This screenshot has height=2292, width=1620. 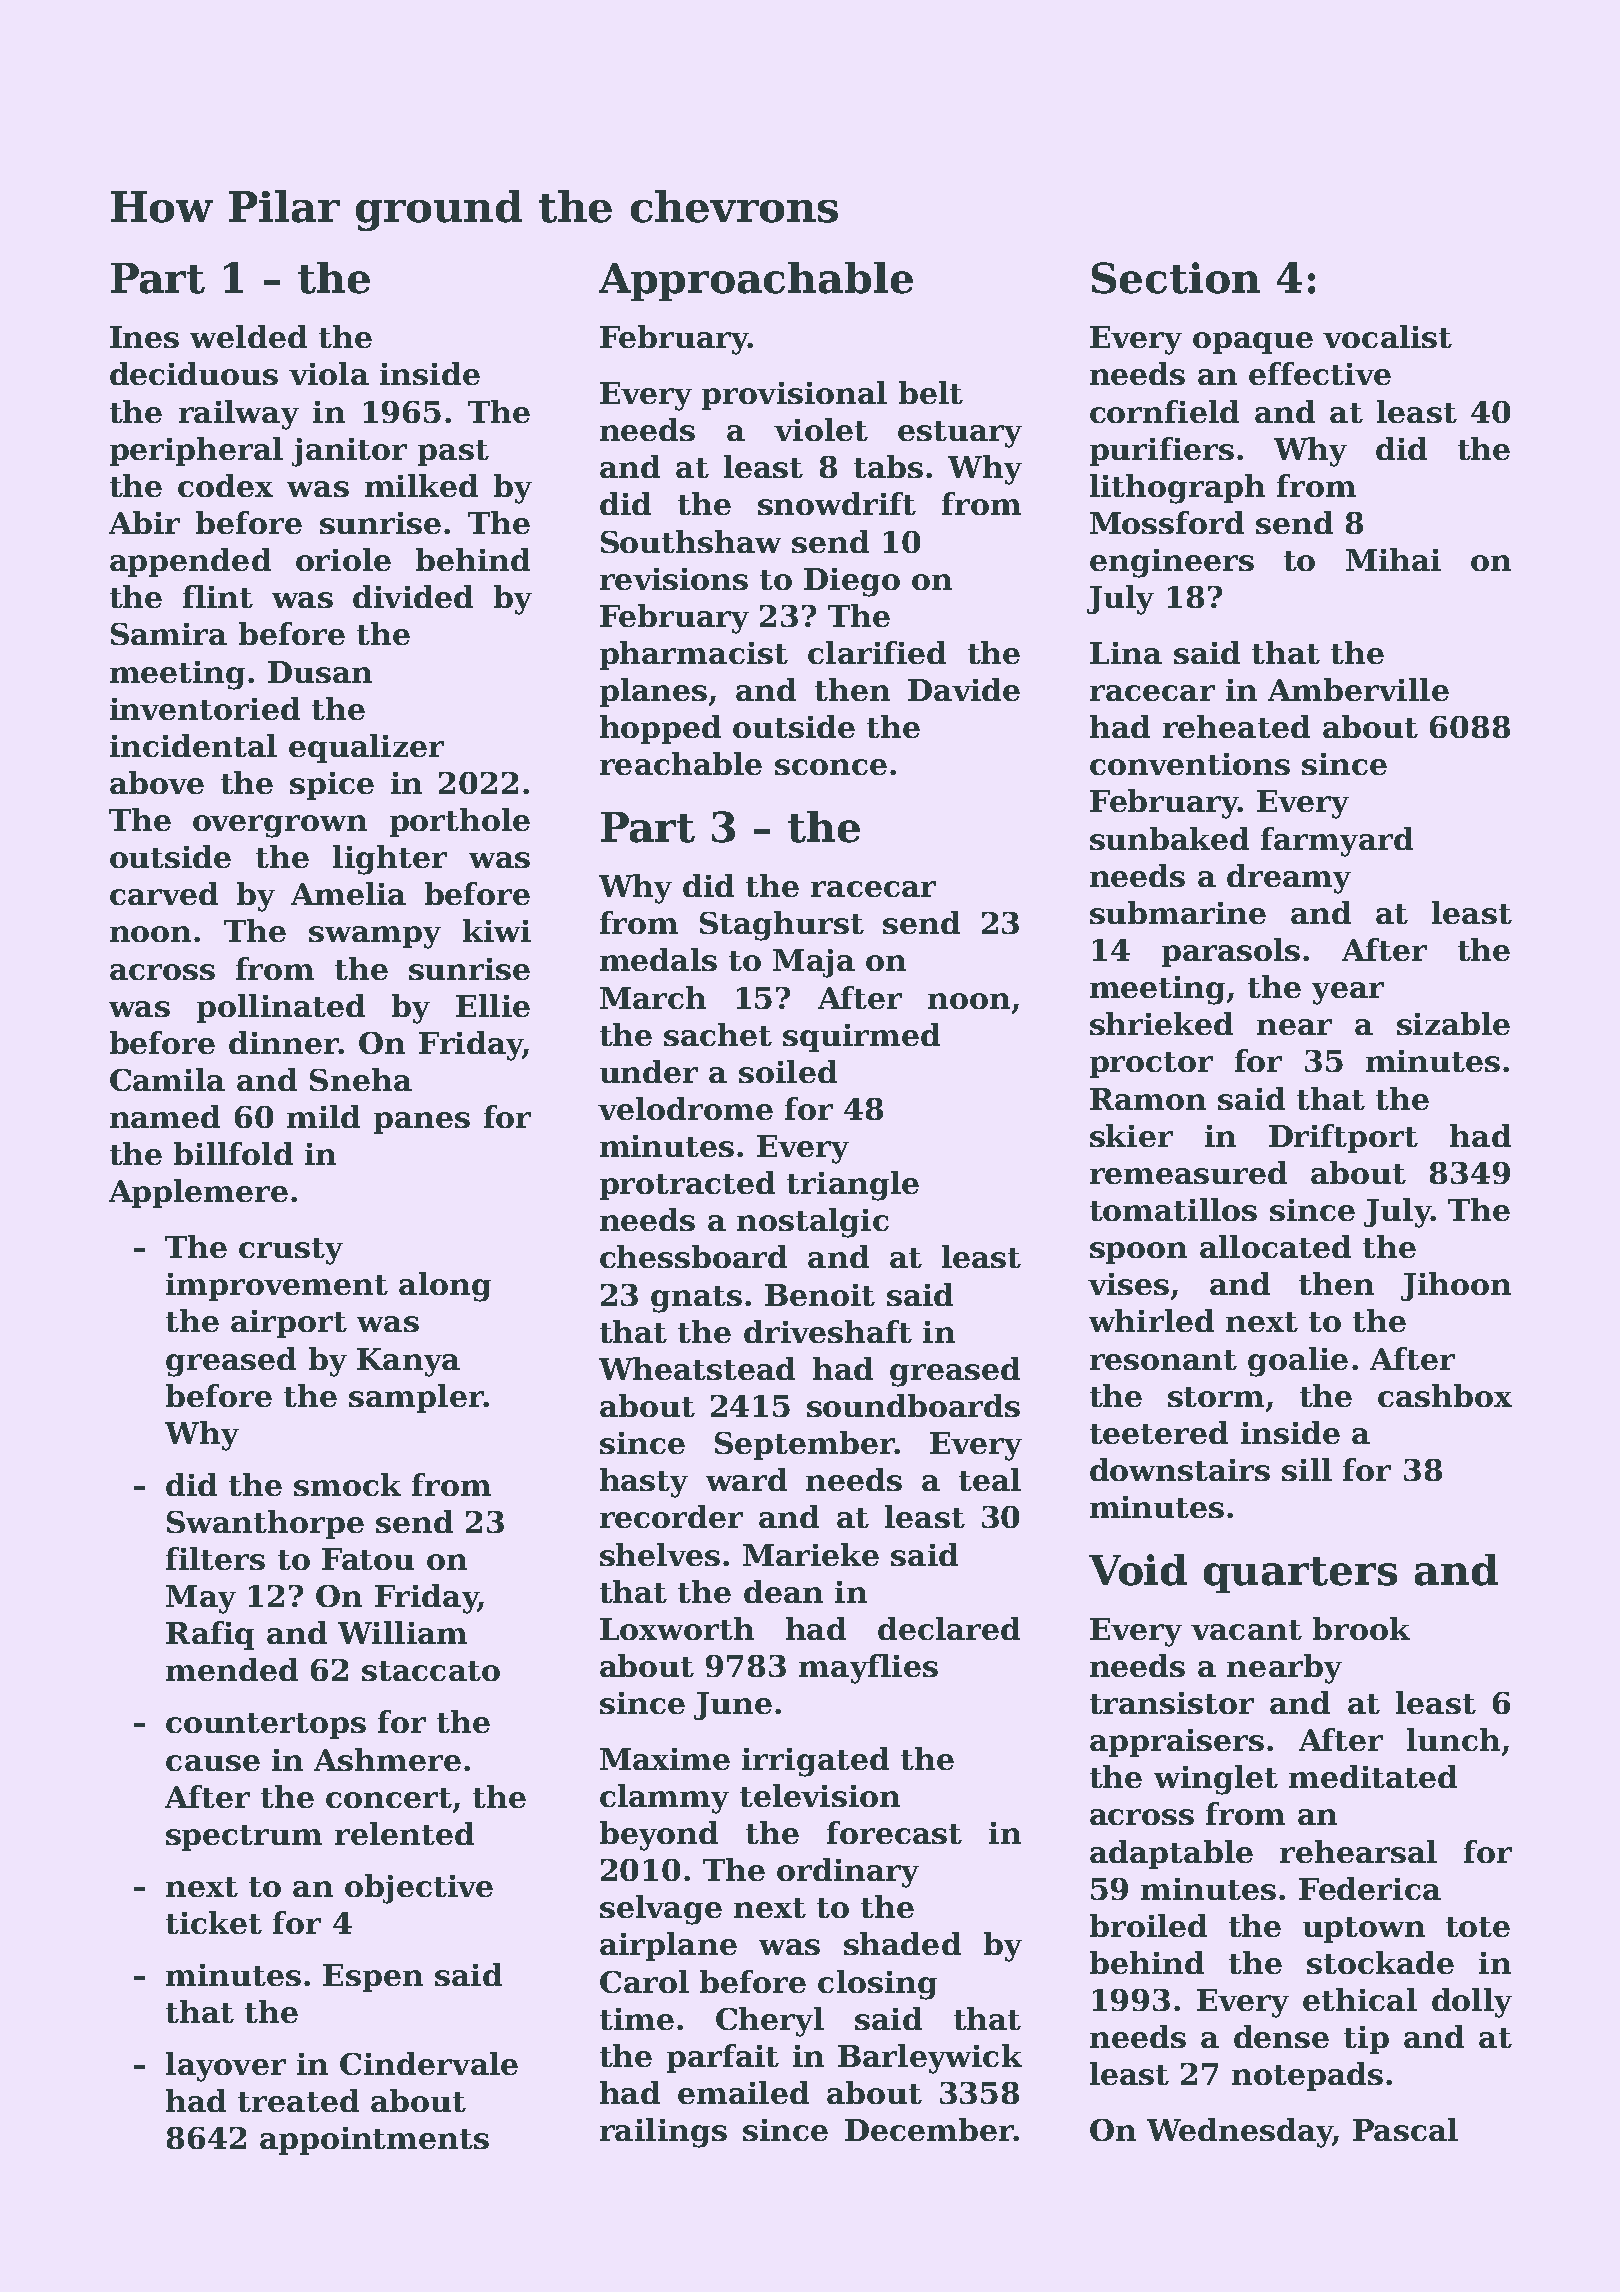 I want to click on Driftport, so click(x=1343, y=1138).
